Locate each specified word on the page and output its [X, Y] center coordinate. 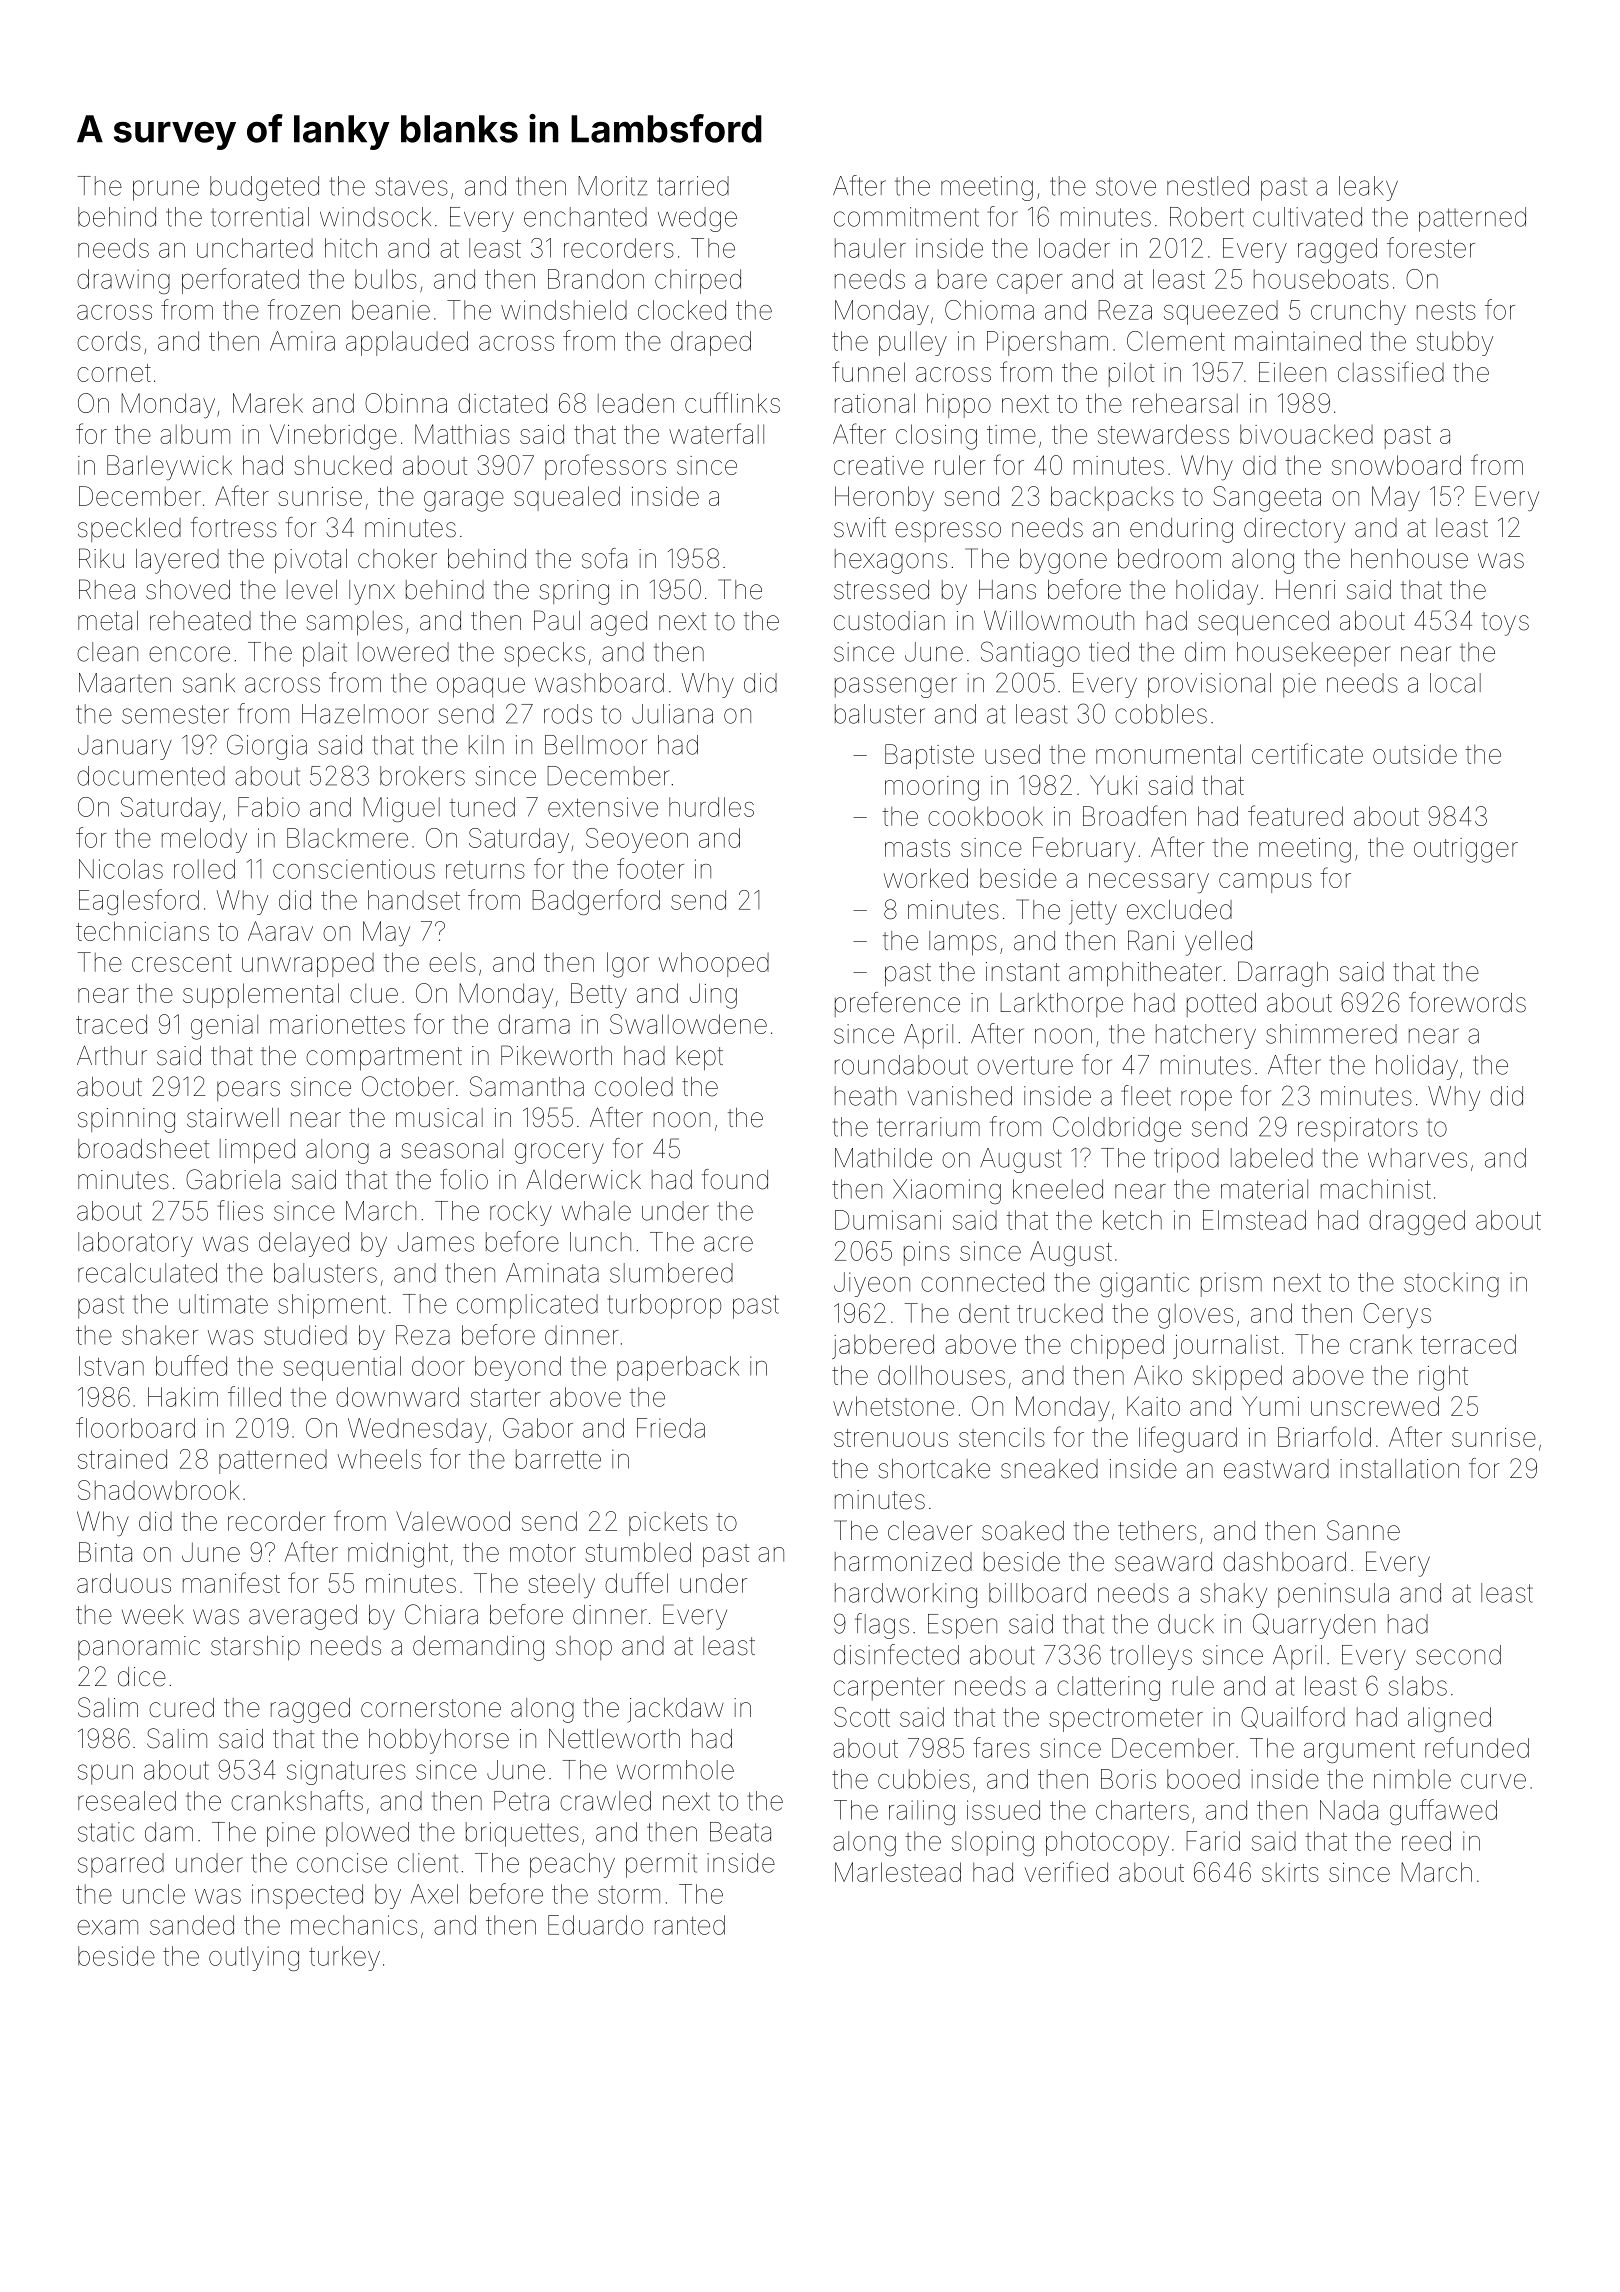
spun [105, 1774]
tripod [1186, 1160]
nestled [1208, 186]
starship [255, 1648]
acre [728, 1244]
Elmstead [1254, 1220]
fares [1001, 1747]
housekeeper [1314, 654]
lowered [403, 652]
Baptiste [929, 756]
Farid [1213, 1841]
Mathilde [883, 1158]
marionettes [337, 1024]
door [438, 1366]
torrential [260, 217]
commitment [906, 217]
